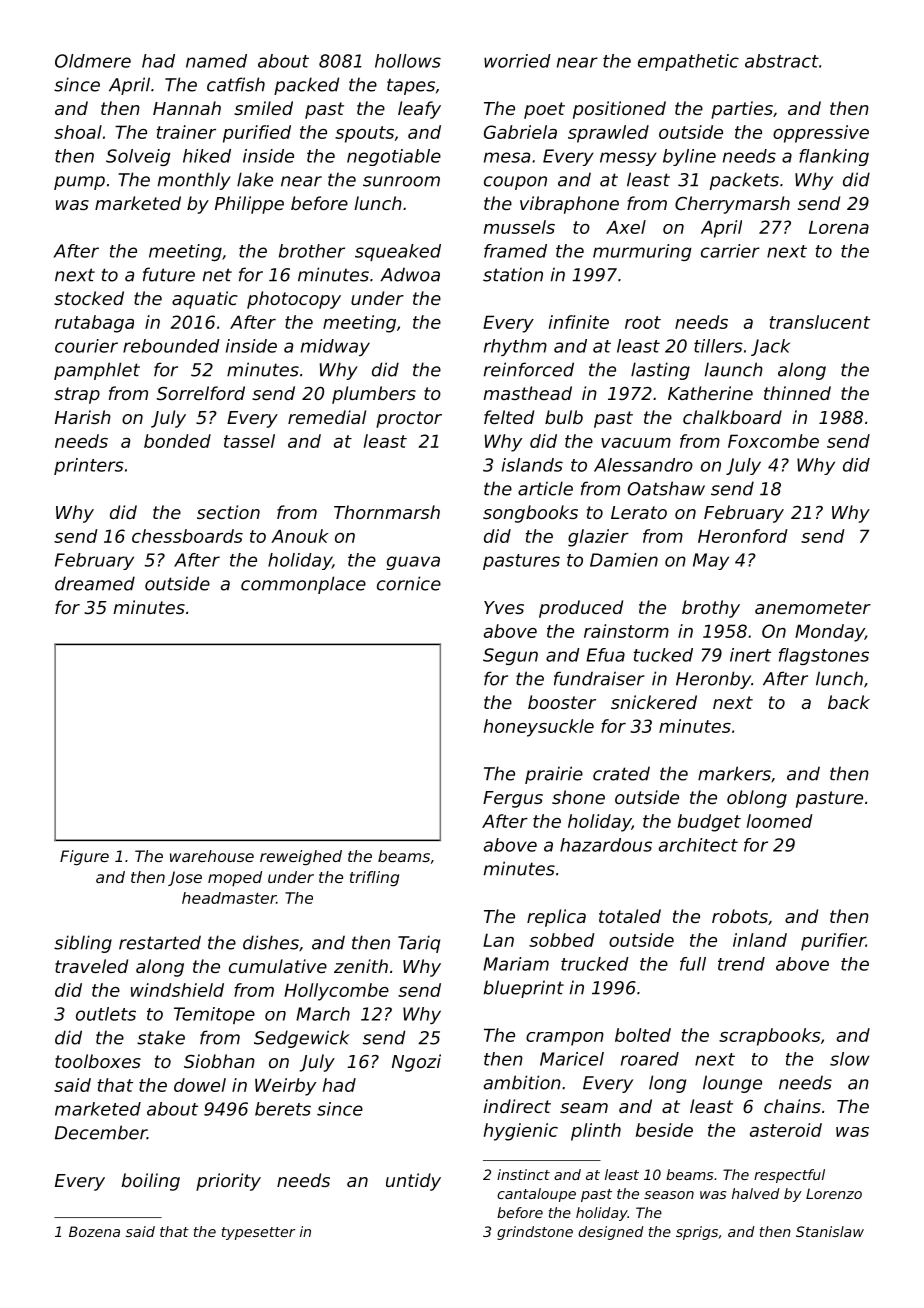 Image resolution: width=924 pixels, height=1308 pixels. What do you see at coordinates (259, 1233) in the screenshot?
I see `typesetter` at bounding box center [259, 1233].
